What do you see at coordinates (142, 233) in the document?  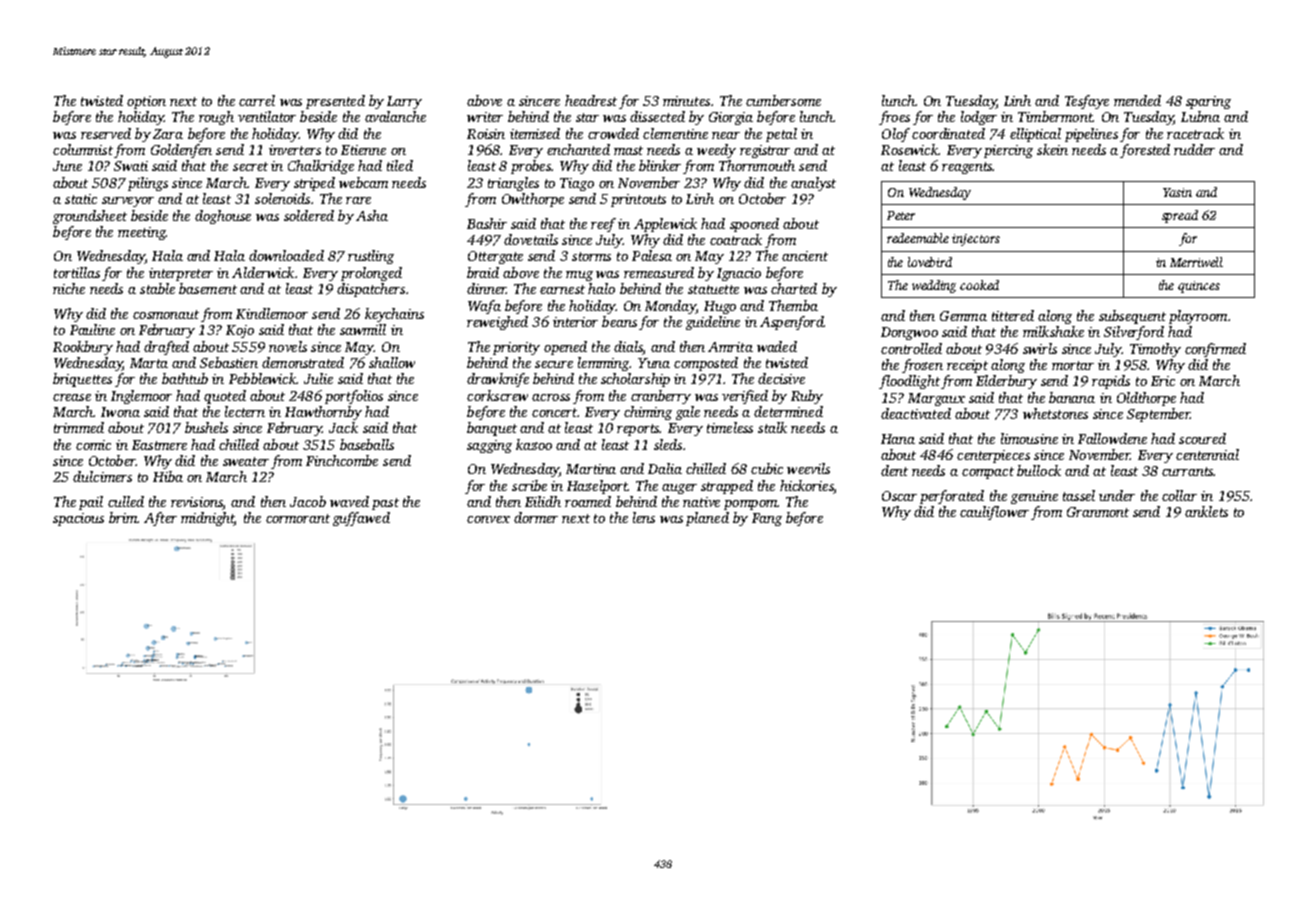 I see `meeting` at bounding box center [142, 233].
